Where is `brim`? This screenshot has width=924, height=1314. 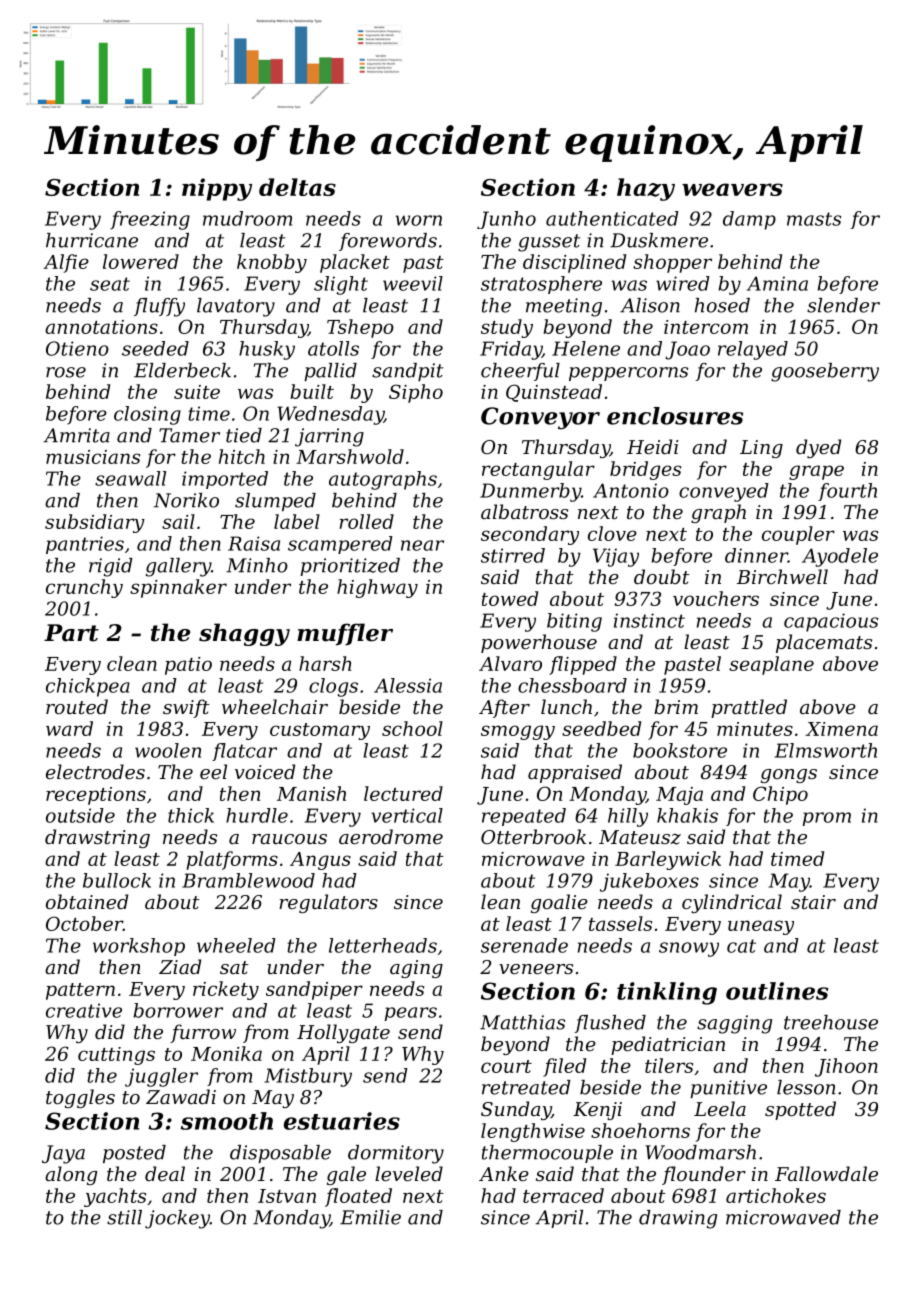 brim is located at coordinates (676, 706).
